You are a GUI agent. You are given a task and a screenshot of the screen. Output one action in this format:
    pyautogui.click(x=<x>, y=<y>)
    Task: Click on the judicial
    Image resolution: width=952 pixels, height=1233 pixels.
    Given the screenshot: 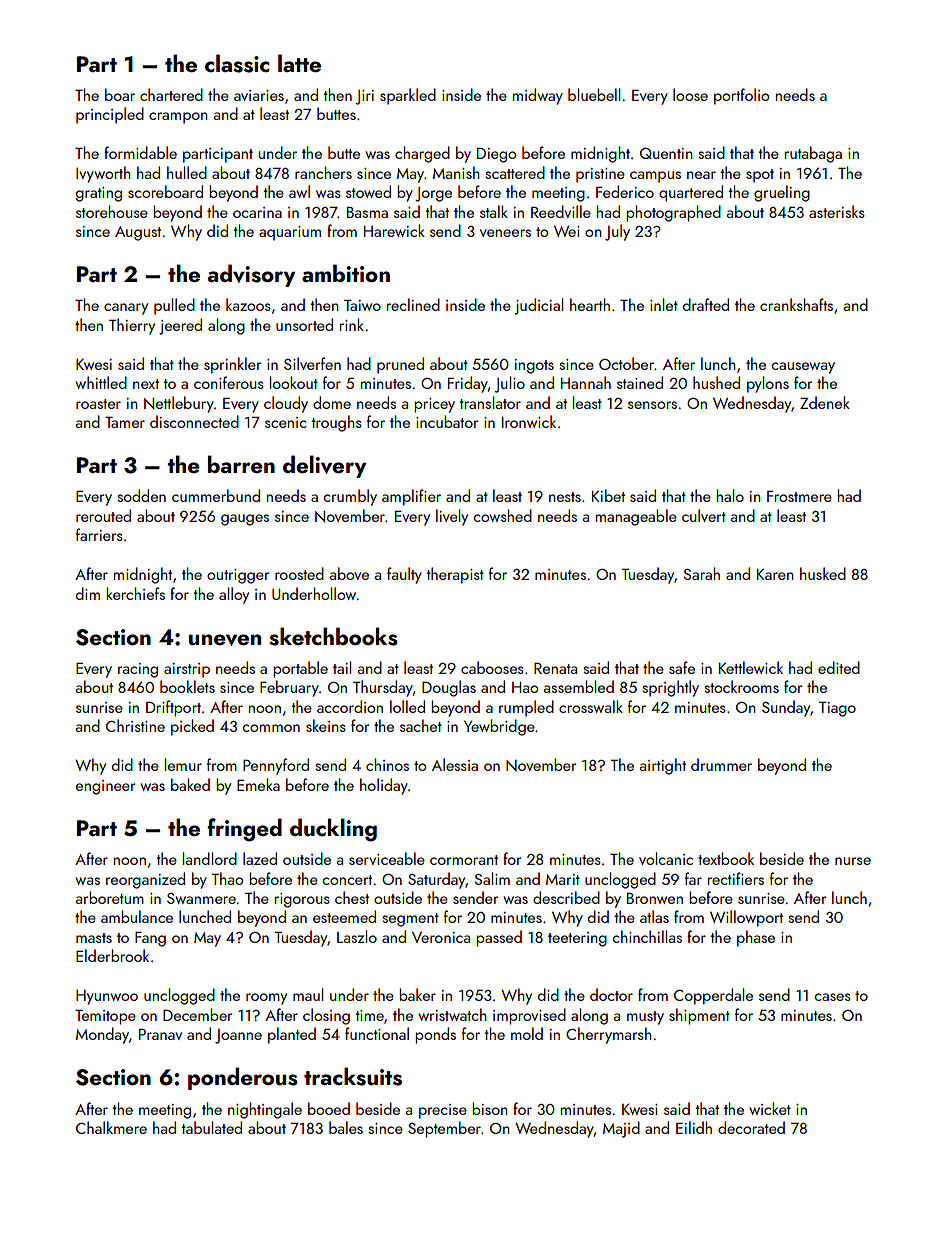 What is the action you would take?
    pyautogui.click(x=539, y=306)
